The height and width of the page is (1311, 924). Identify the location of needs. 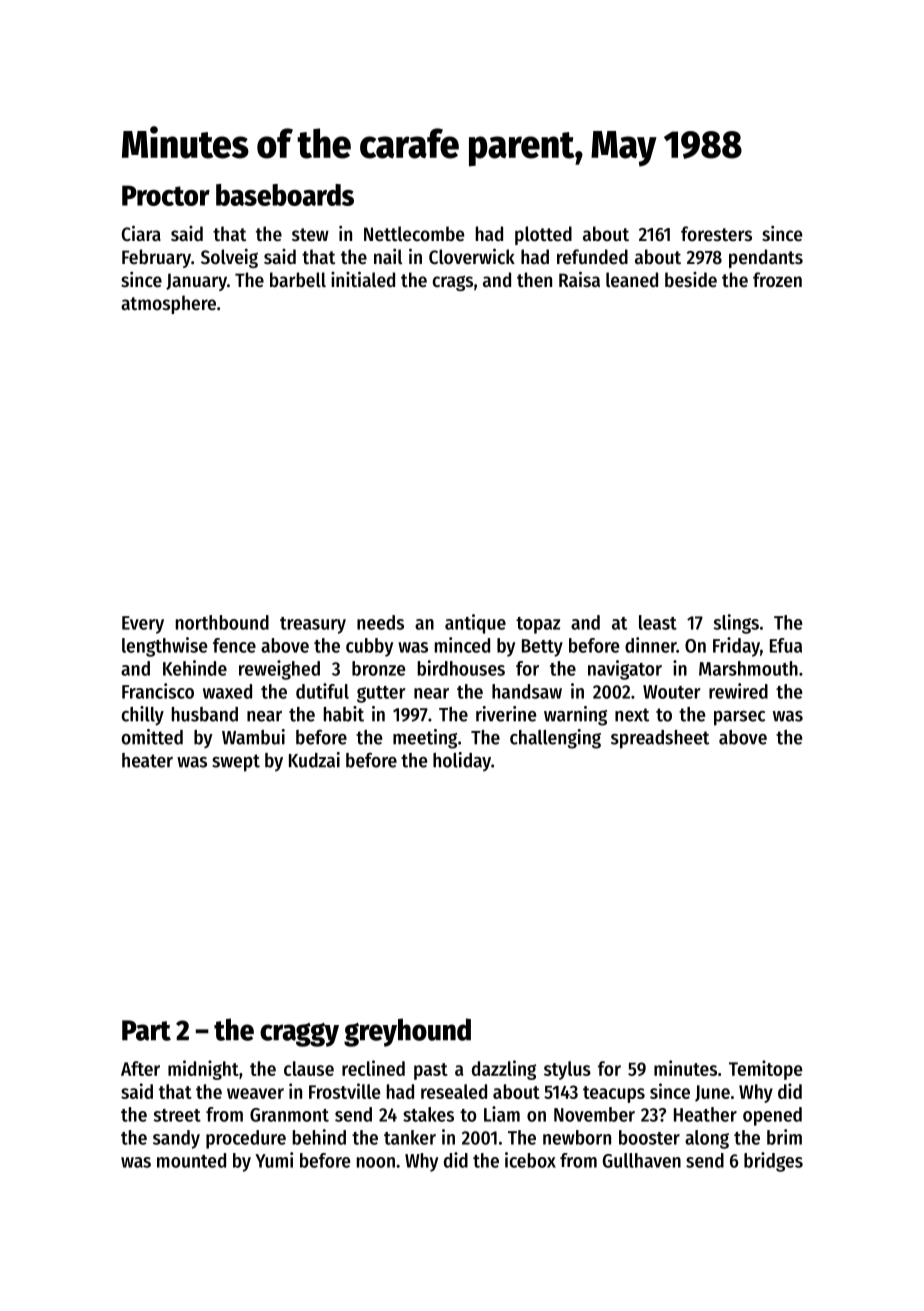
(380, 622).
